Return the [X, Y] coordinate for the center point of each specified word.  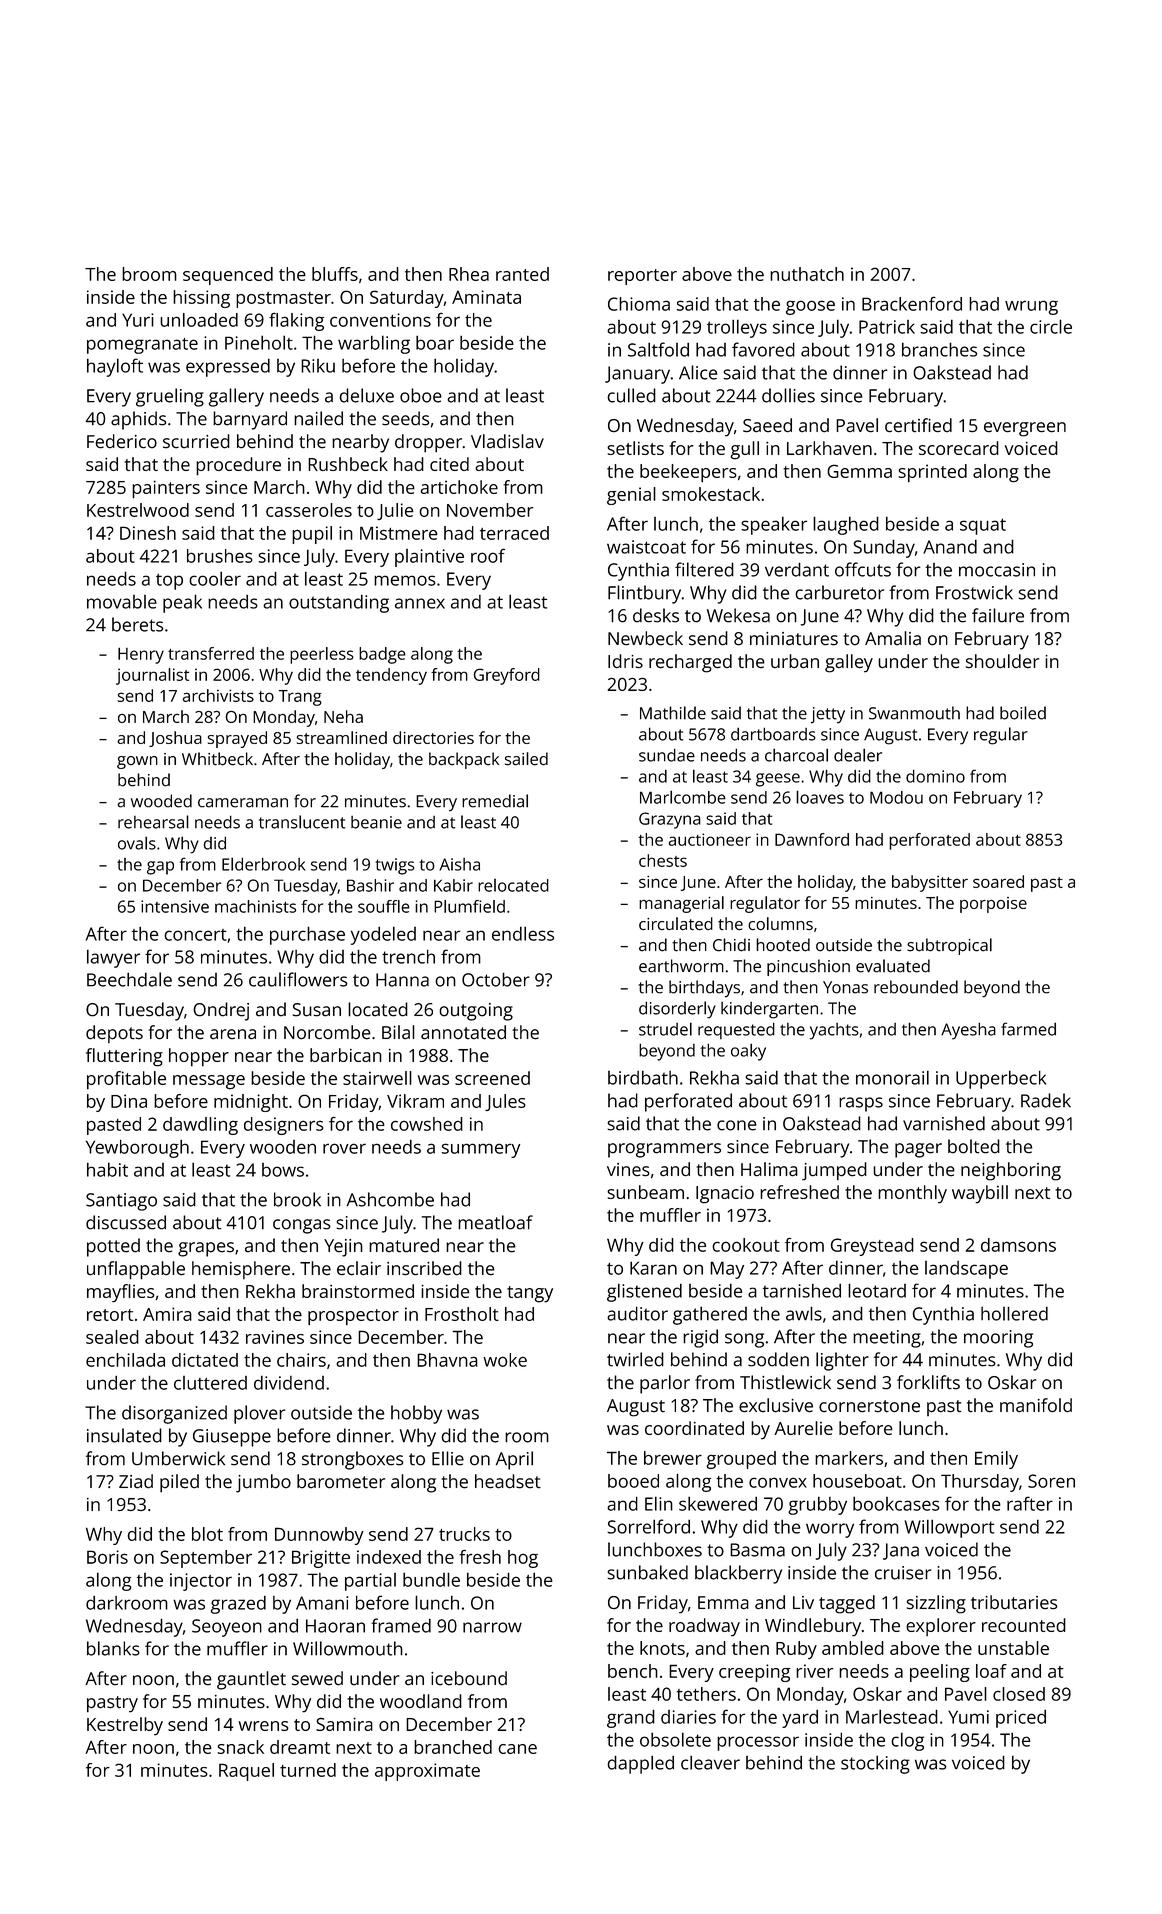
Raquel [246, 1772]
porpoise [993, 905]
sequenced [228, 276]
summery [481, 1150]
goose [810, 307]
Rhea [469, 274]
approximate [427, 1772]
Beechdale [129, 979]
